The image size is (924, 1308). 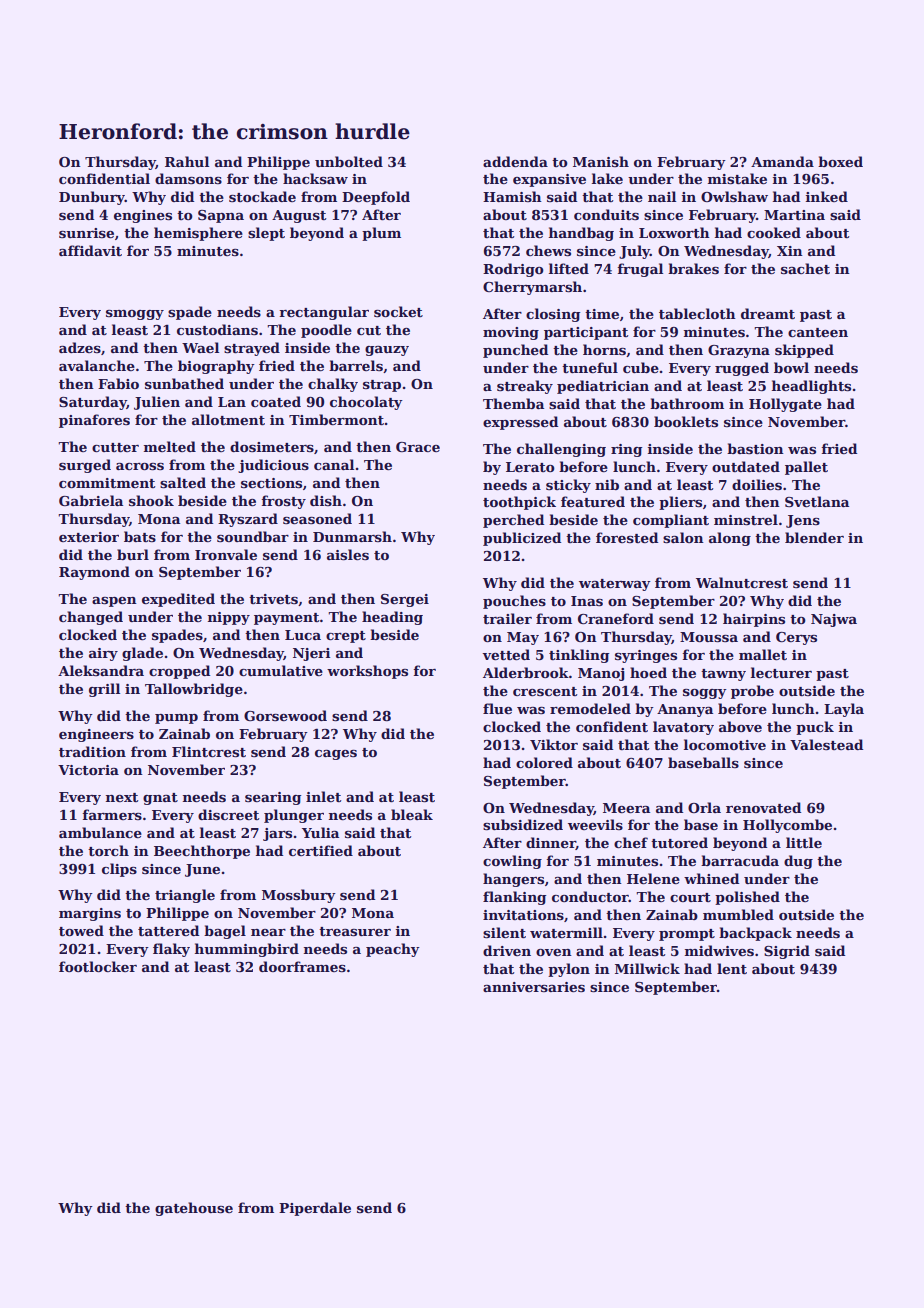 What do you see at coordinates (554, 744) in the document?
I see `Viktor` at bounding box center [554, 744].
